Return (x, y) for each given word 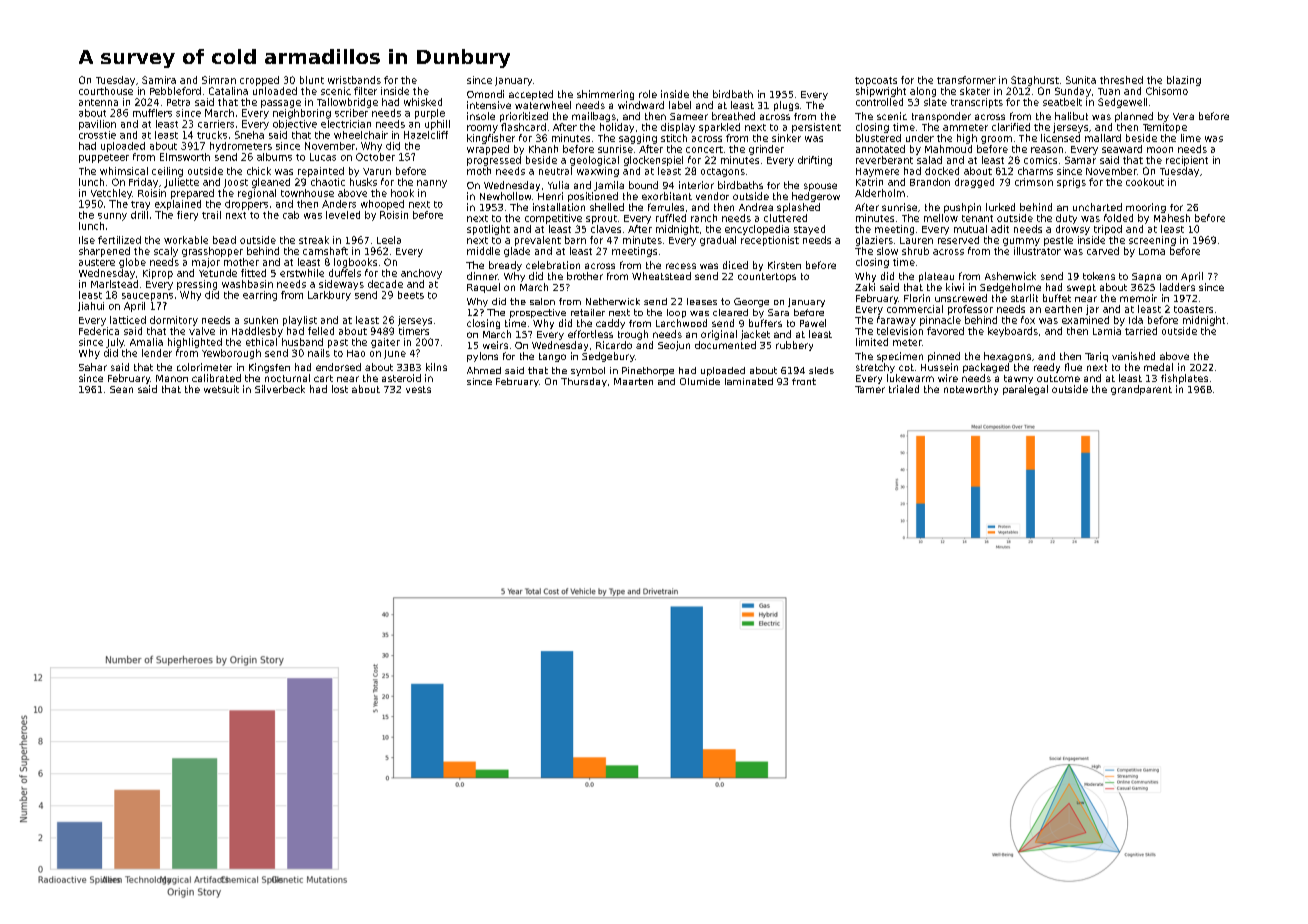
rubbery (794, 346)
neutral (555, 171)
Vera (1183, 116)
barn (575, 240)
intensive (489, 105)
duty (1066, 219)
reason (1047, 150)
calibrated (216, 378)
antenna (98, 102)
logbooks (355, 263)
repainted (321, 172)
